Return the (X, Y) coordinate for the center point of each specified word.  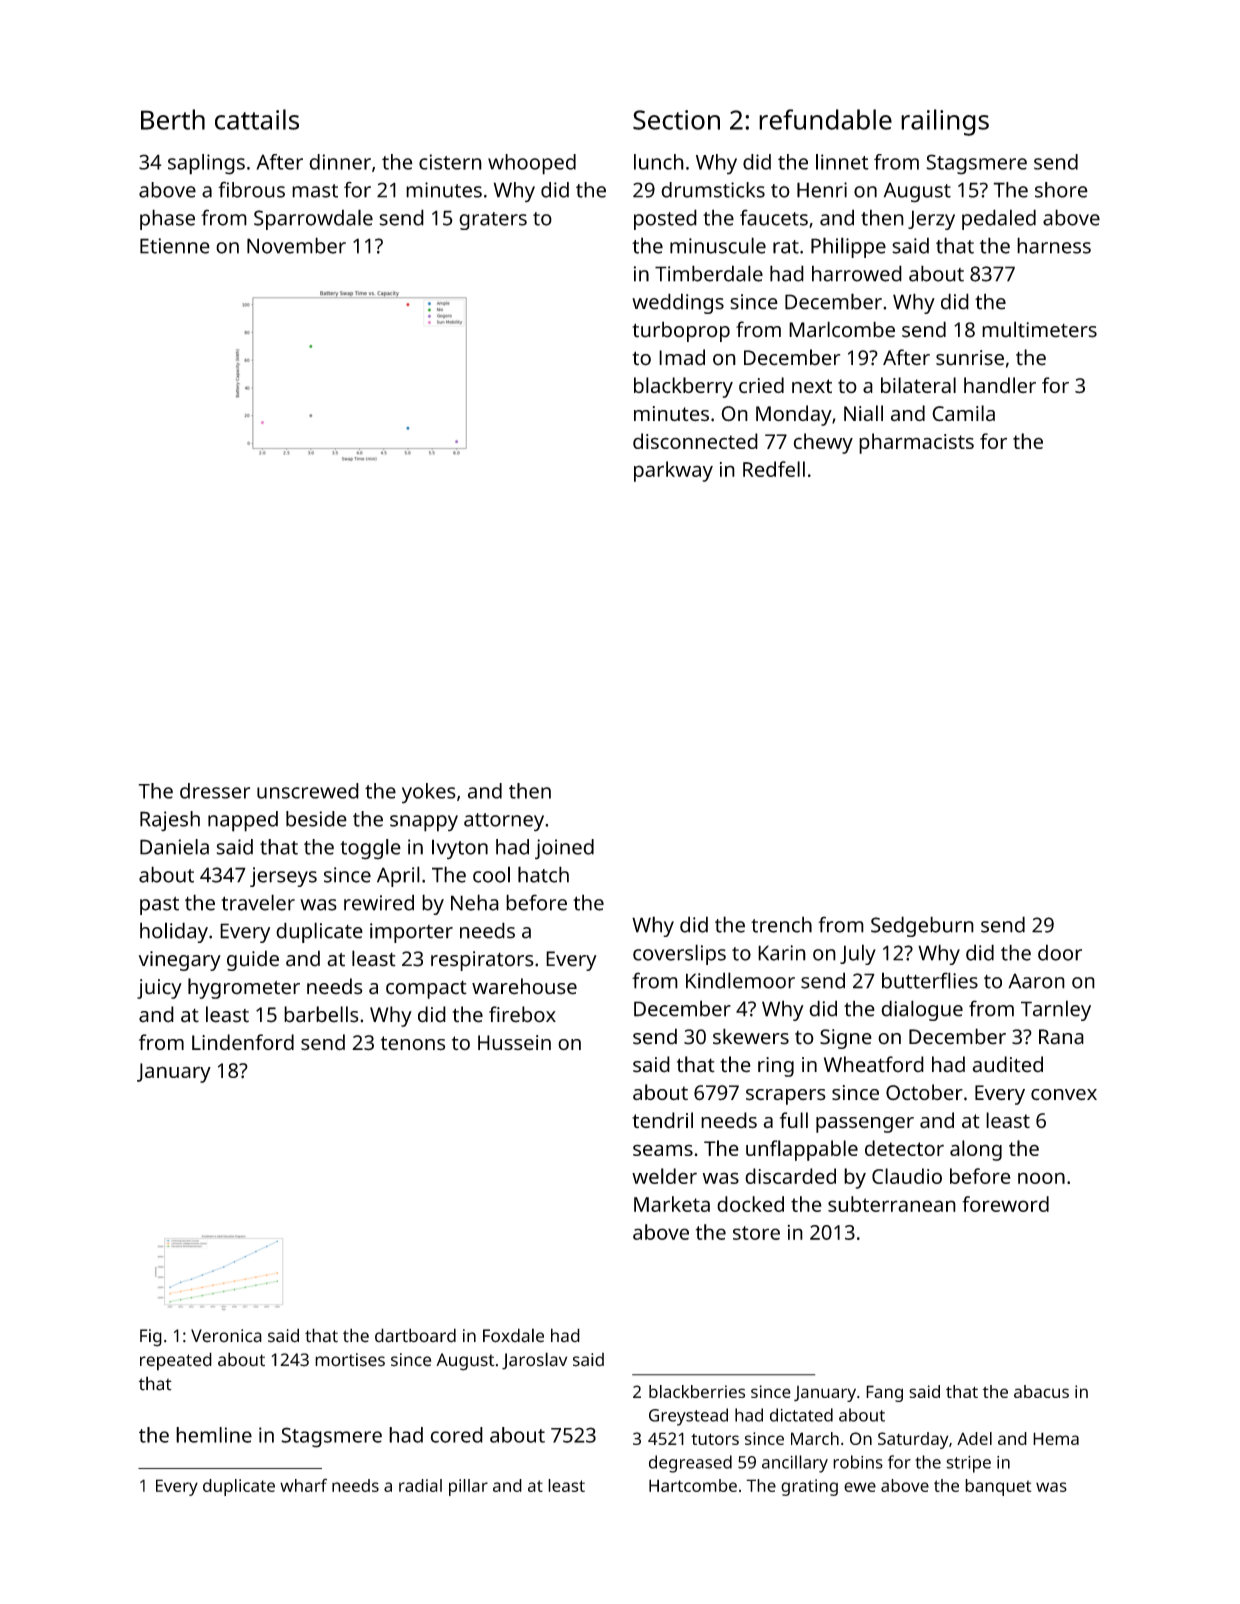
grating (809, 1487)
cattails (257, 119)
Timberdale (709, 273)
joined (564, 849)
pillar (468, 1487)
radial (420, 1485)
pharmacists (916, 443)
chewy (823, 443)
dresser (215, 791)
